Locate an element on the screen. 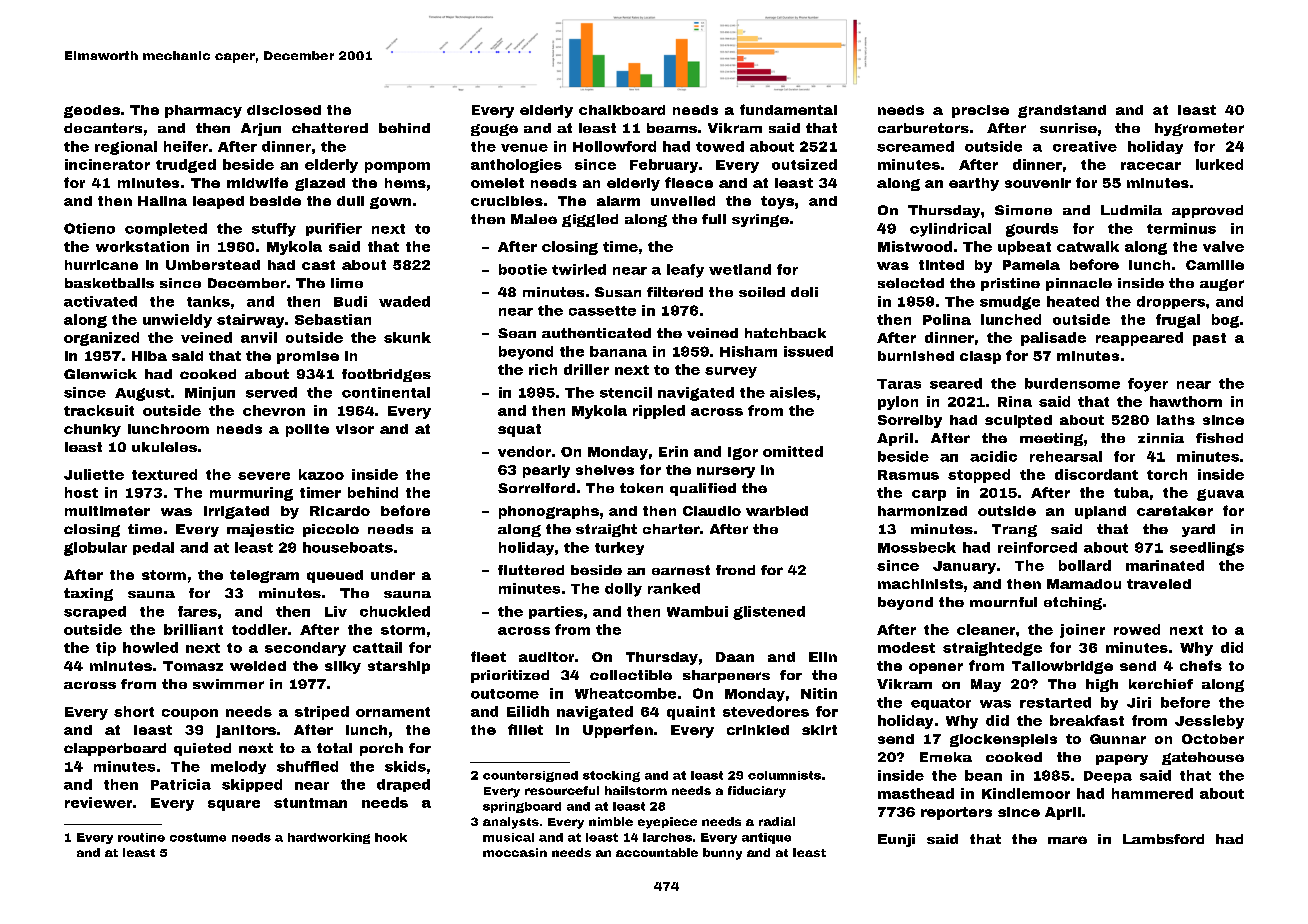  welded is located at coordinates (258, 666).
